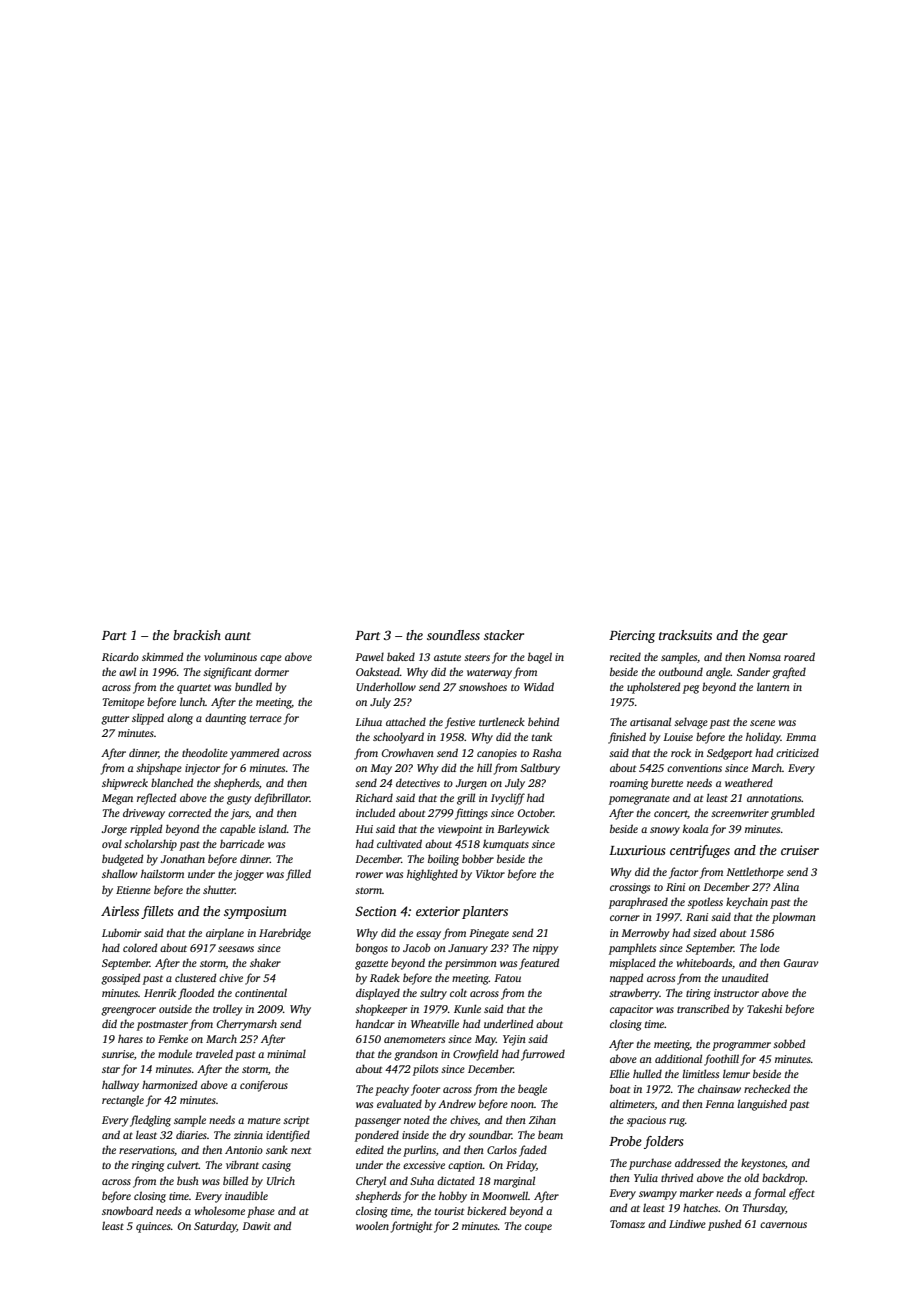 Image resolution: width=924 pixels, height=1308 pixels. What do you see at coordinates (799, 656) in the screenshot?
I see `roared` at bounding box center [799, 656].
